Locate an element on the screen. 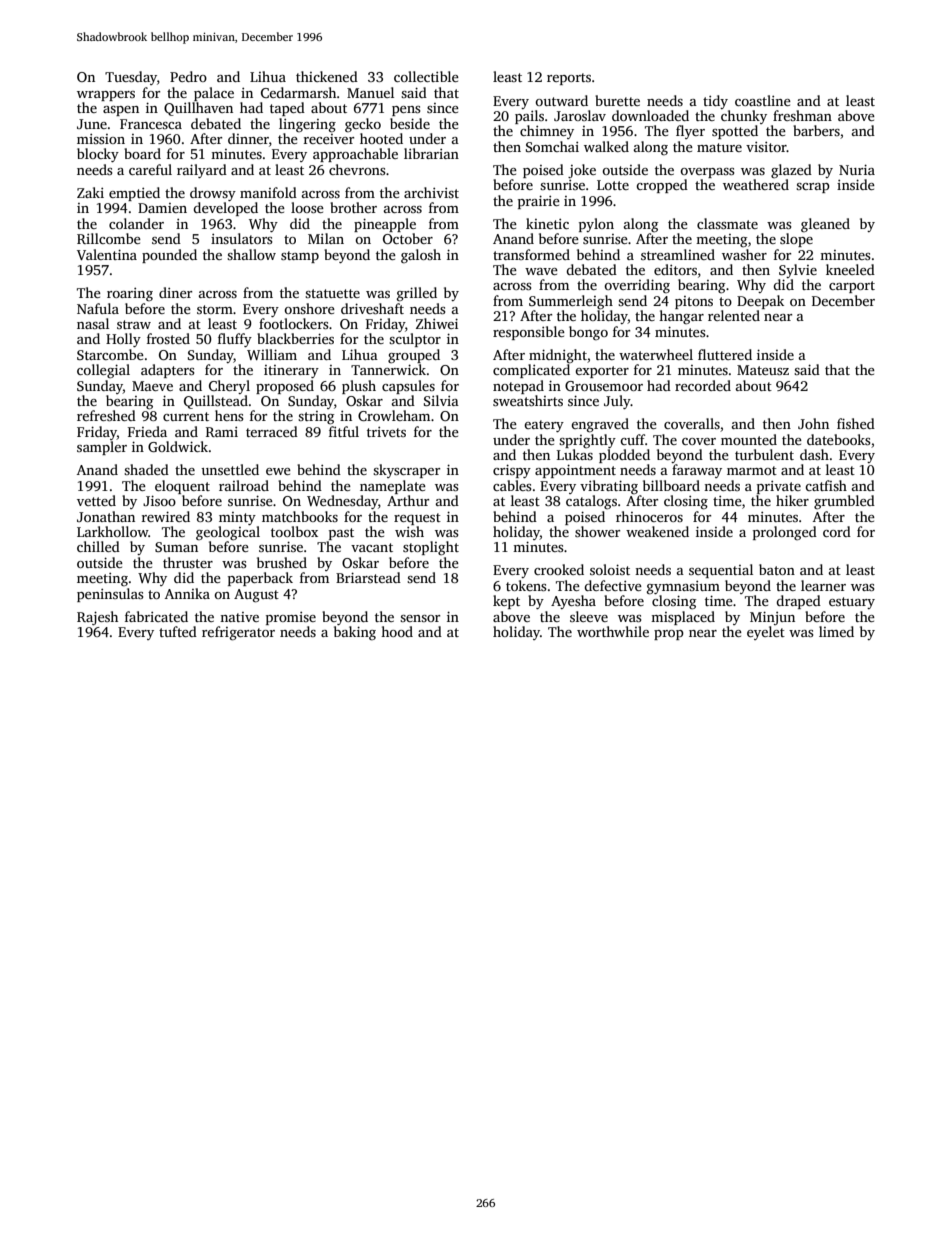 This screenshot has width=952, height=1233. freshman is located at coordinates (802, 115).
